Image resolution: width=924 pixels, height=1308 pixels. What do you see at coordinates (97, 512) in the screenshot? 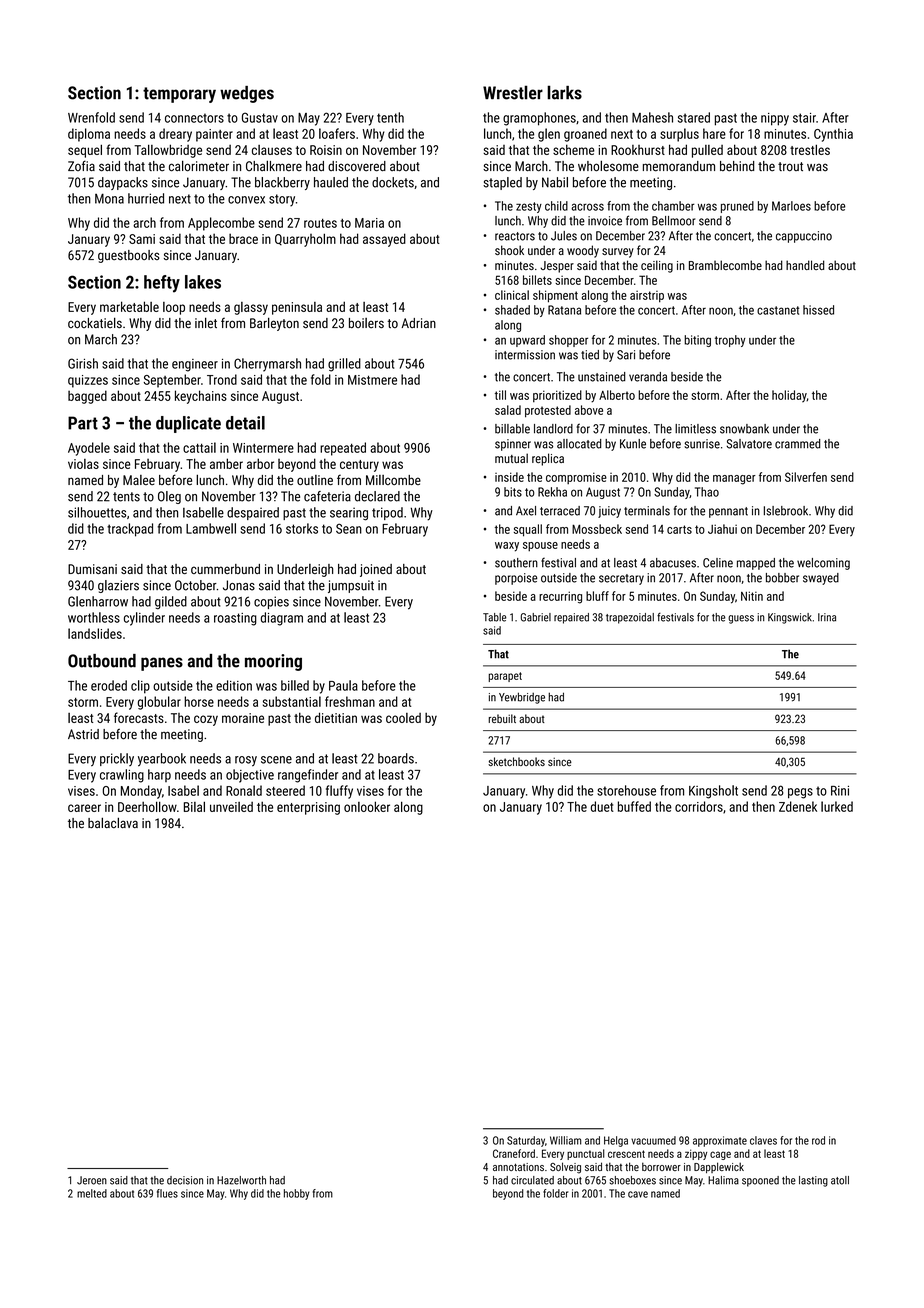
I see `silhouettes` at bounding box center [97, 512].
